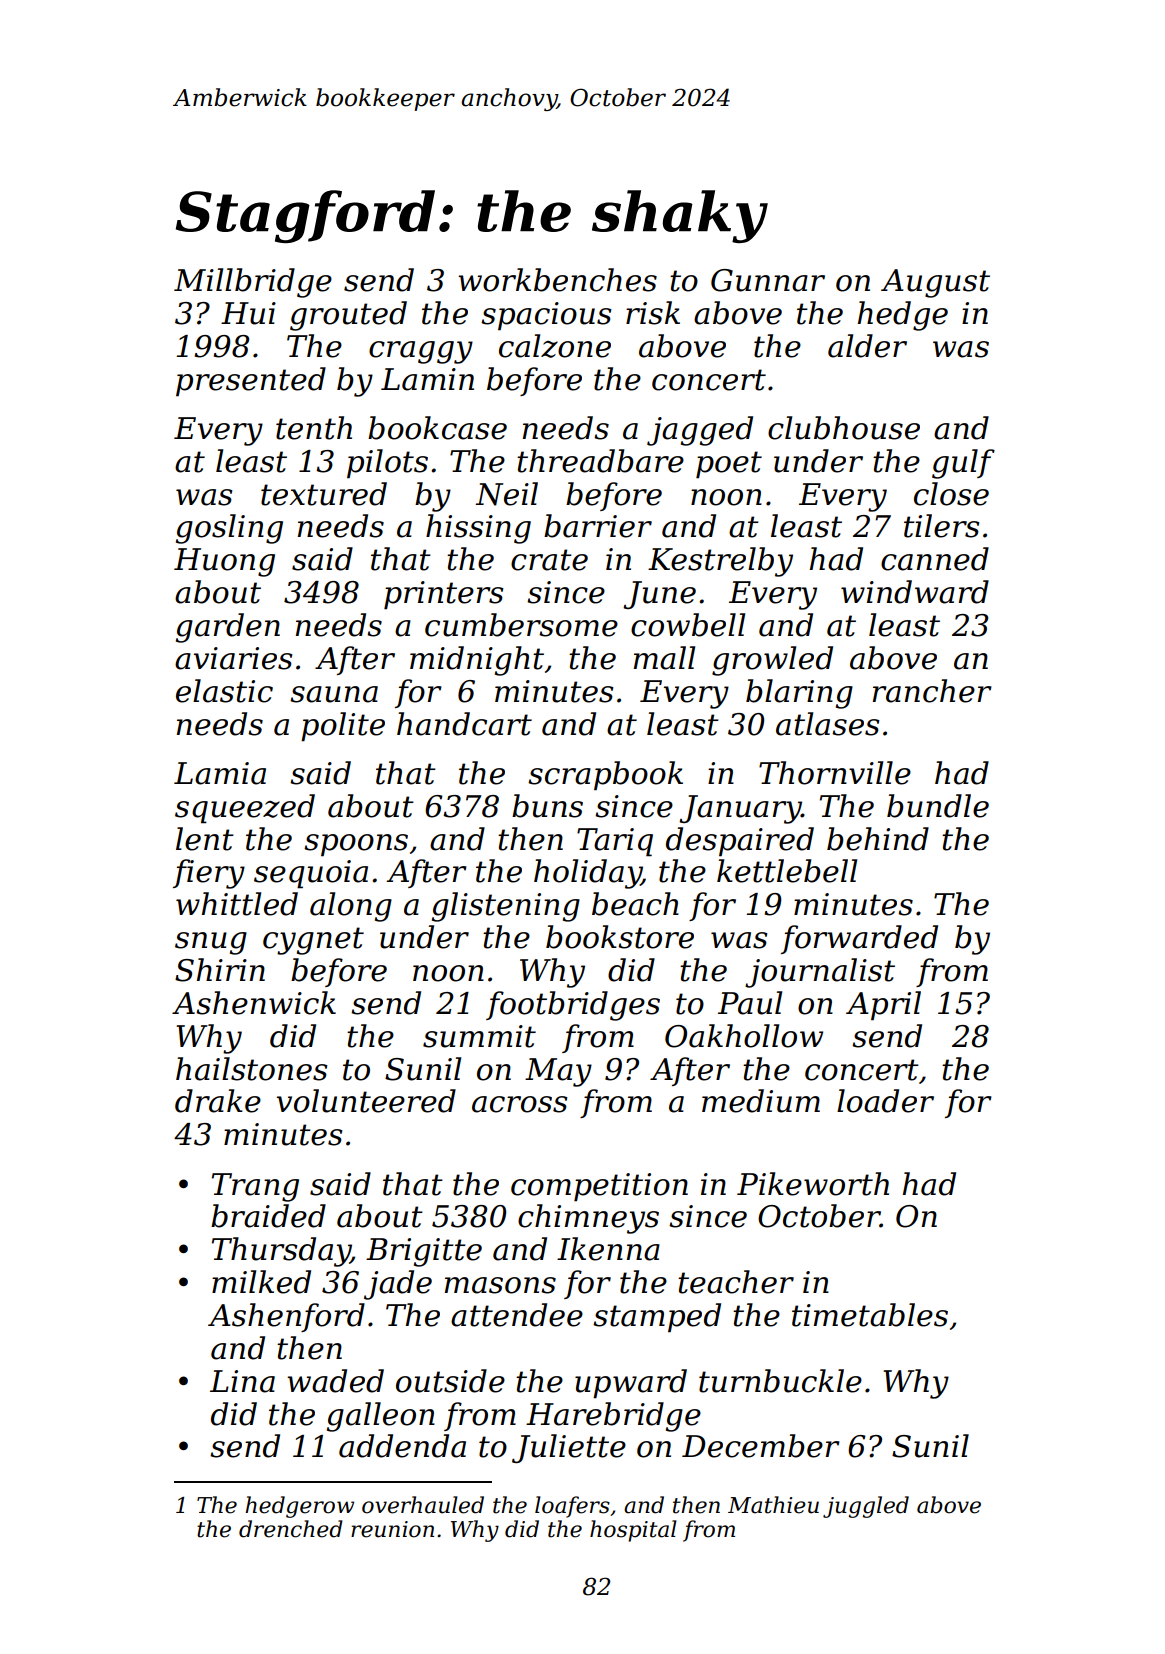 The height and width of the screenshot is (1654, 1165). What do you see at coordinates (547, 806) in the screenshot?
I see `buns` at bounding box center [547, 806].
